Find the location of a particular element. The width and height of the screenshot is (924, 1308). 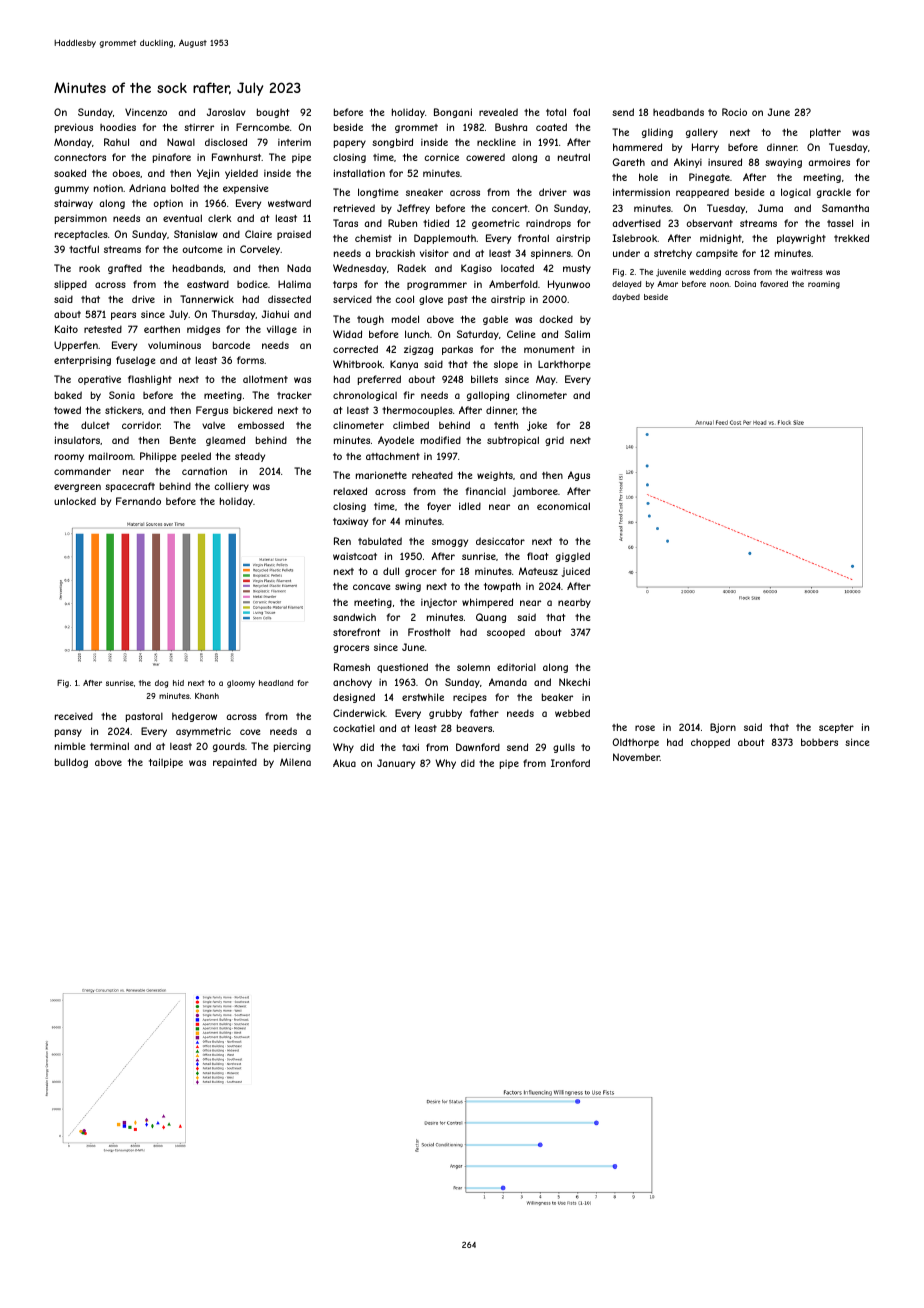

retrieved is located at coordinates (354, 208).
